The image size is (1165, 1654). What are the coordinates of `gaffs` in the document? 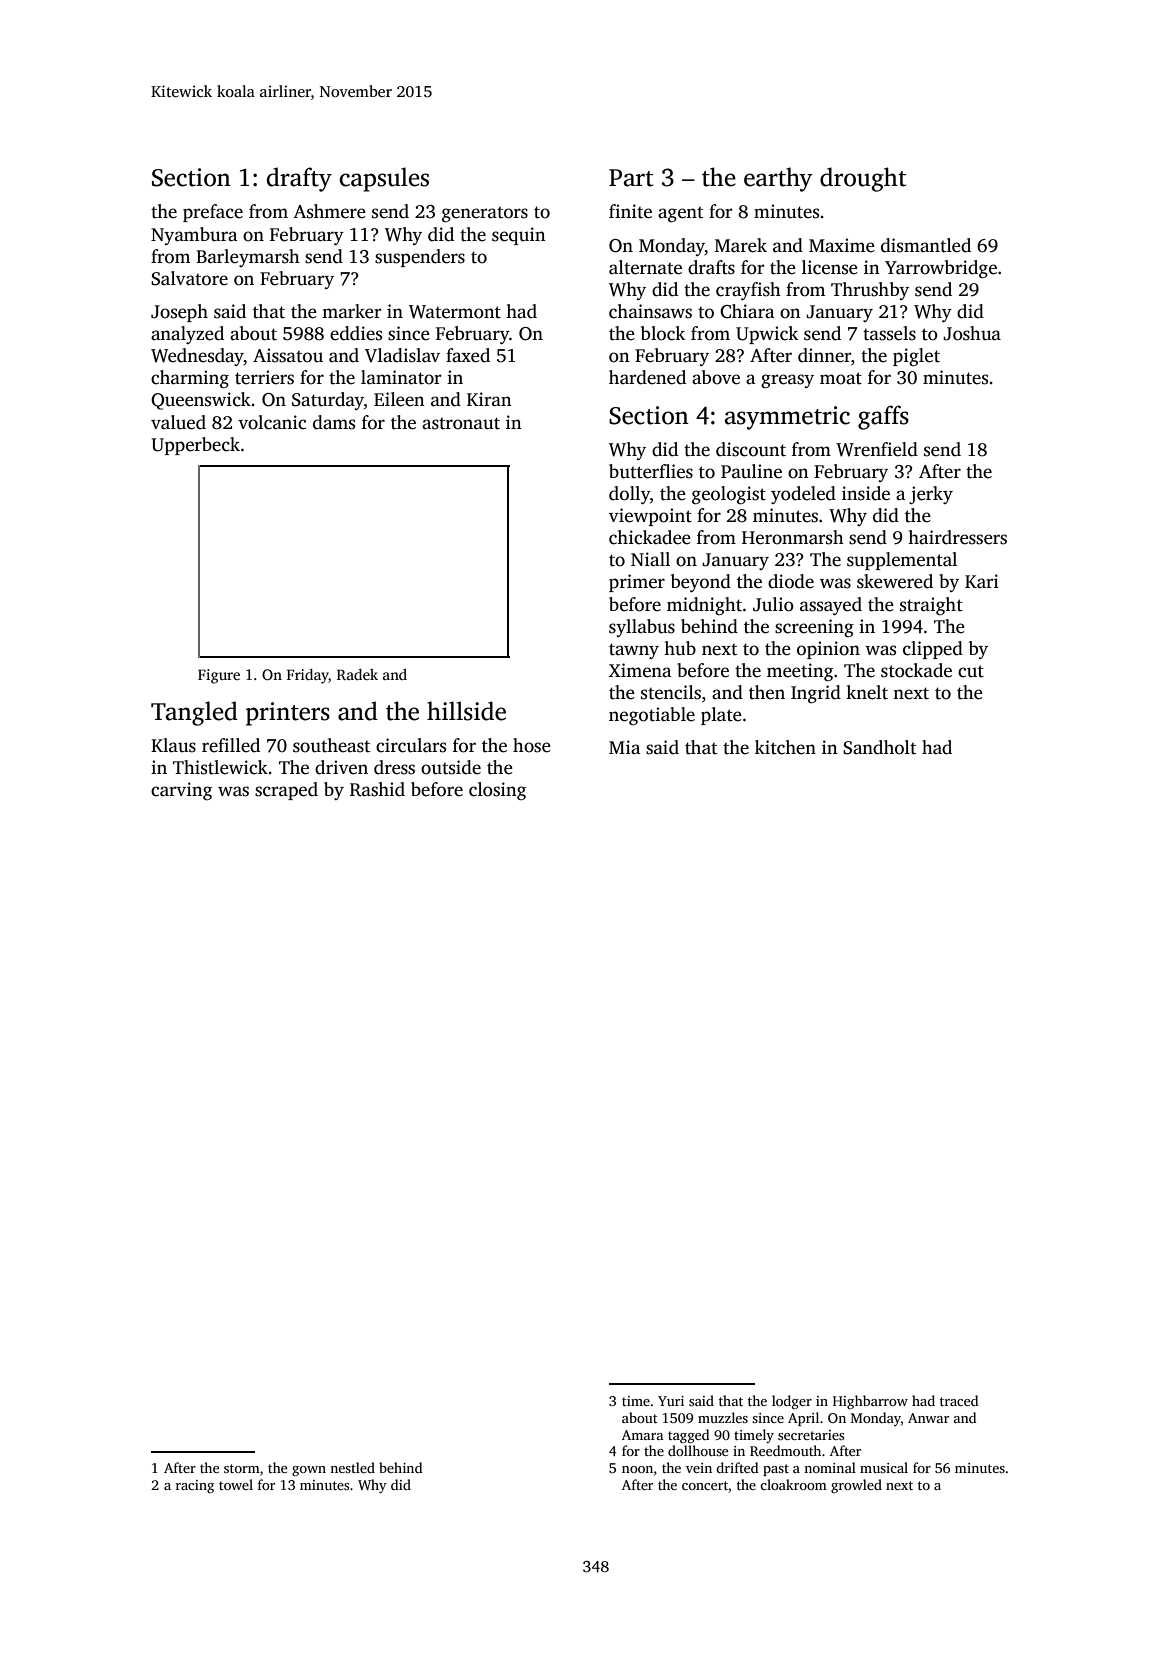 It's located at (883, 417).
